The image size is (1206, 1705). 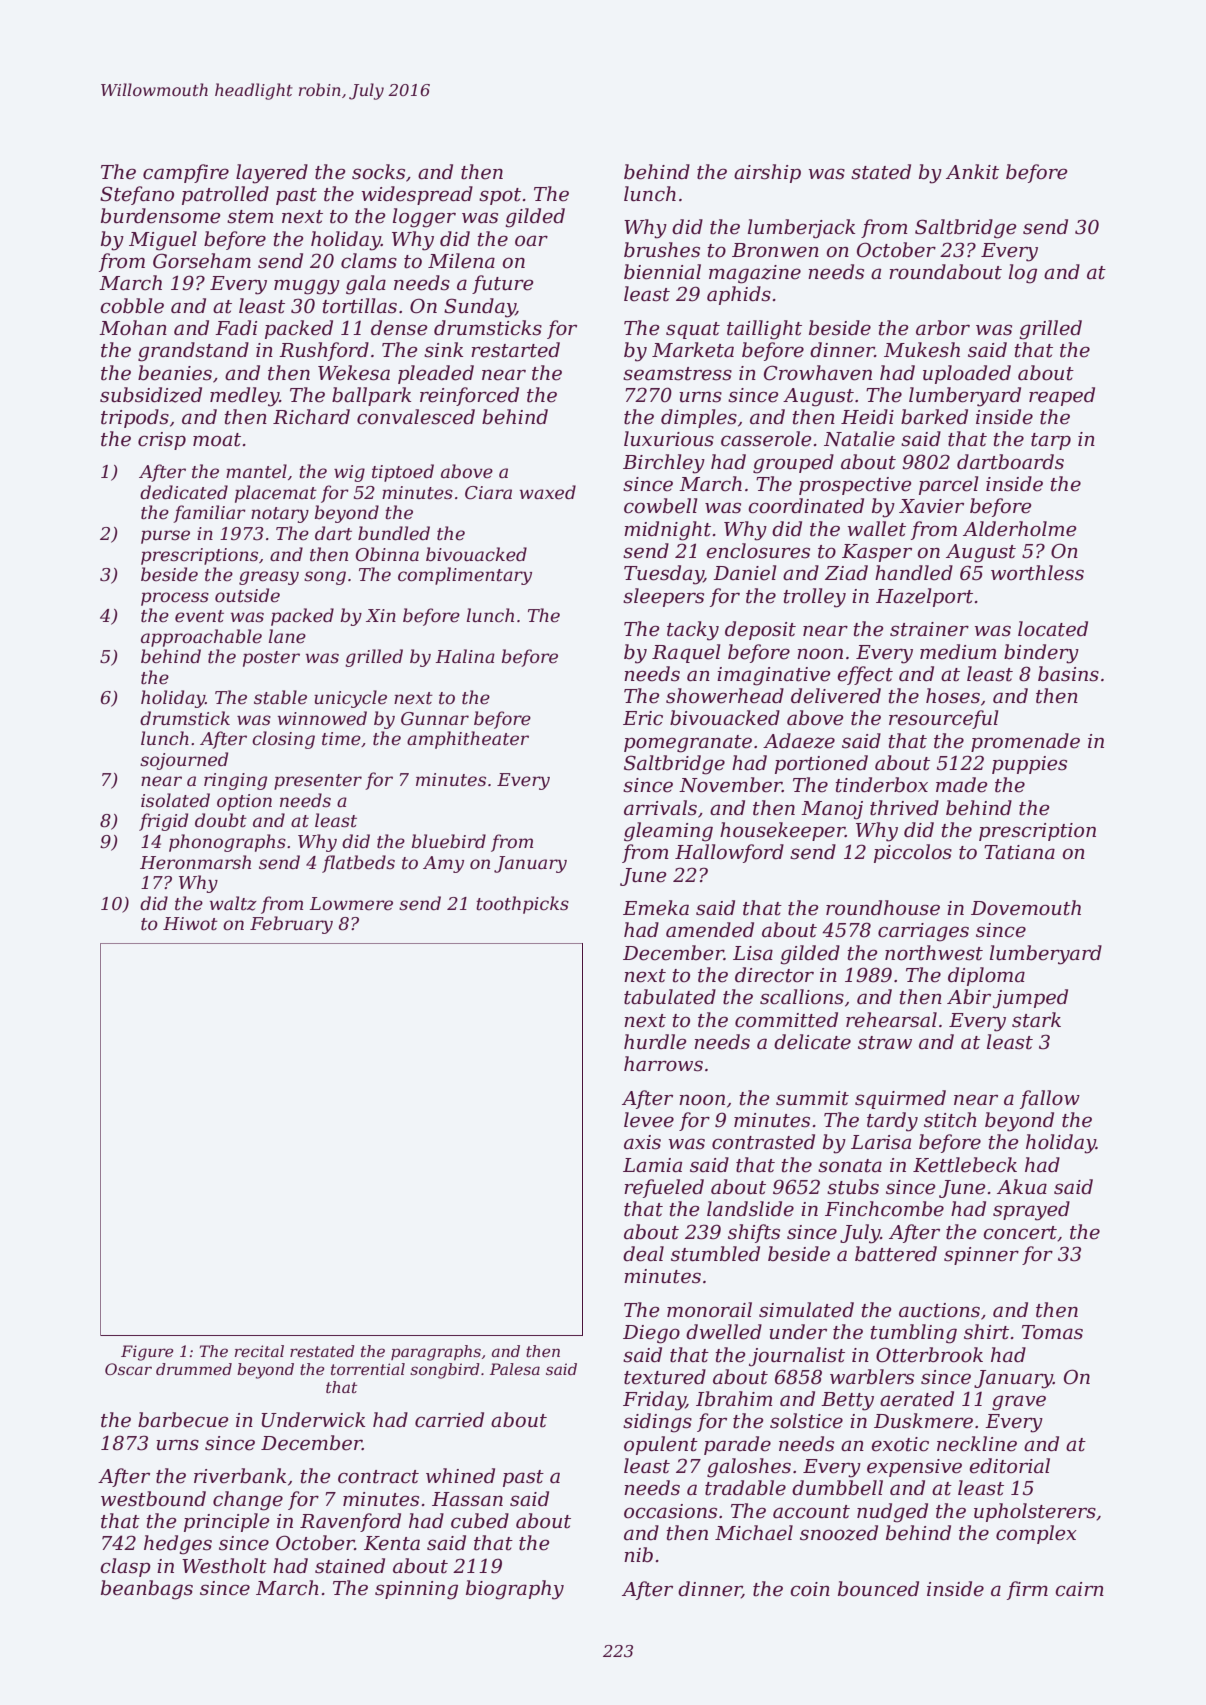 What do you see at coordinates (750, 1209) in the screenshot?
I see `landslide` at bounding box center [750, 1209].
